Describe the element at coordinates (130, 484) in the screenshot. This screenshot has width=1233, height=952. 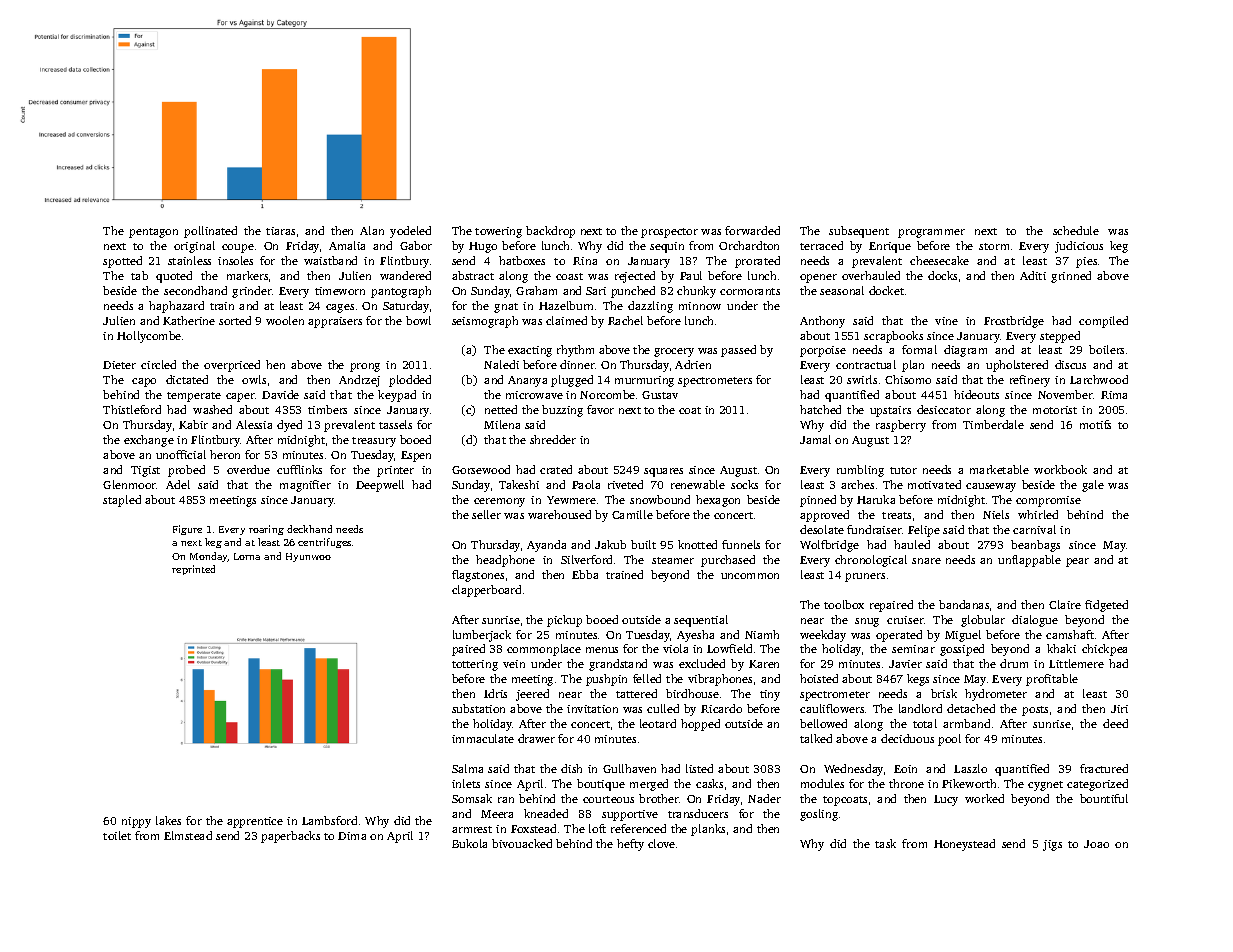
I see `Glenmoor` at that location.
